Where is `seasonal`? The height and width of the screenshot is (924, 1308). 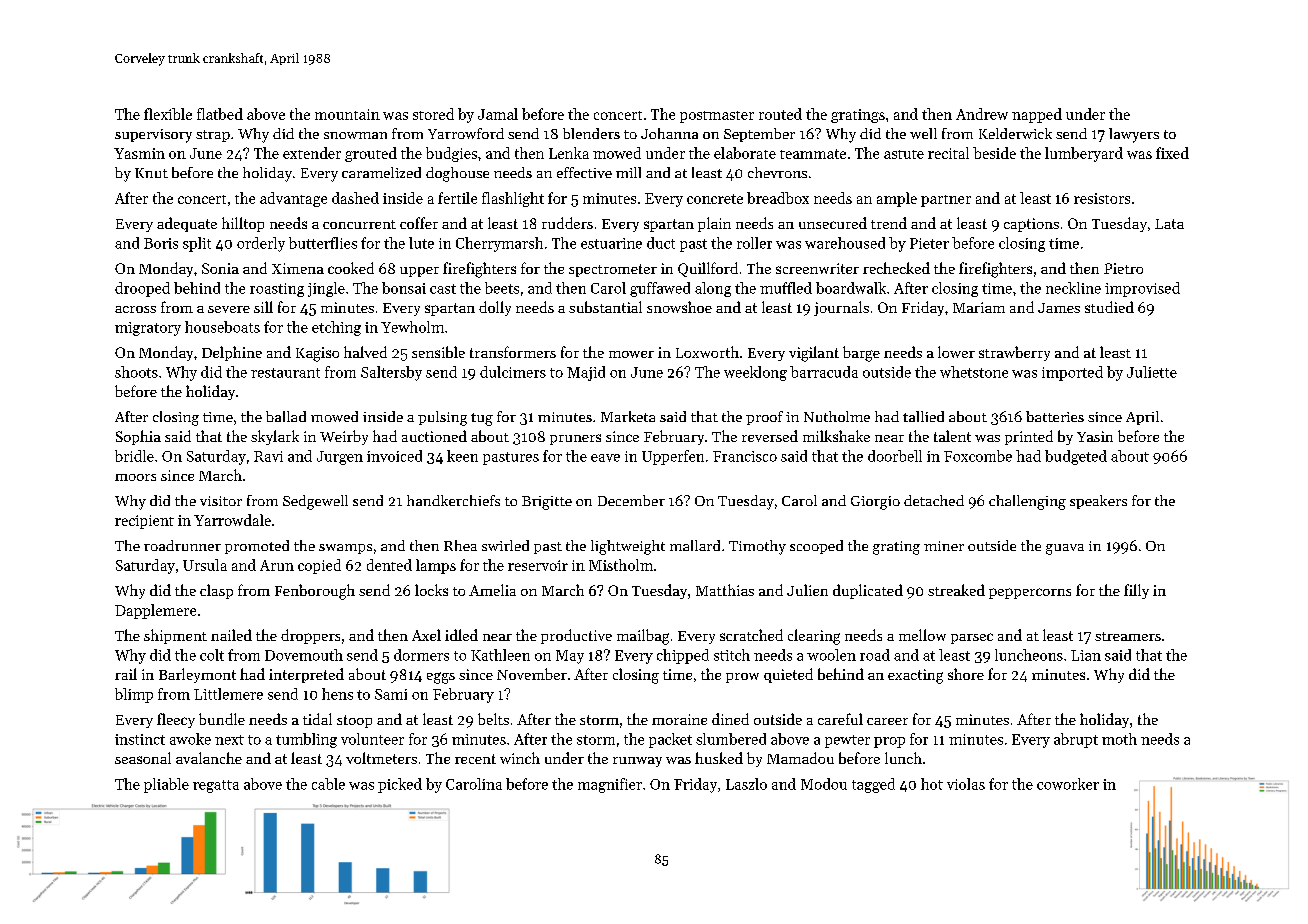 seasonal is located at coordinates (143, 758).
